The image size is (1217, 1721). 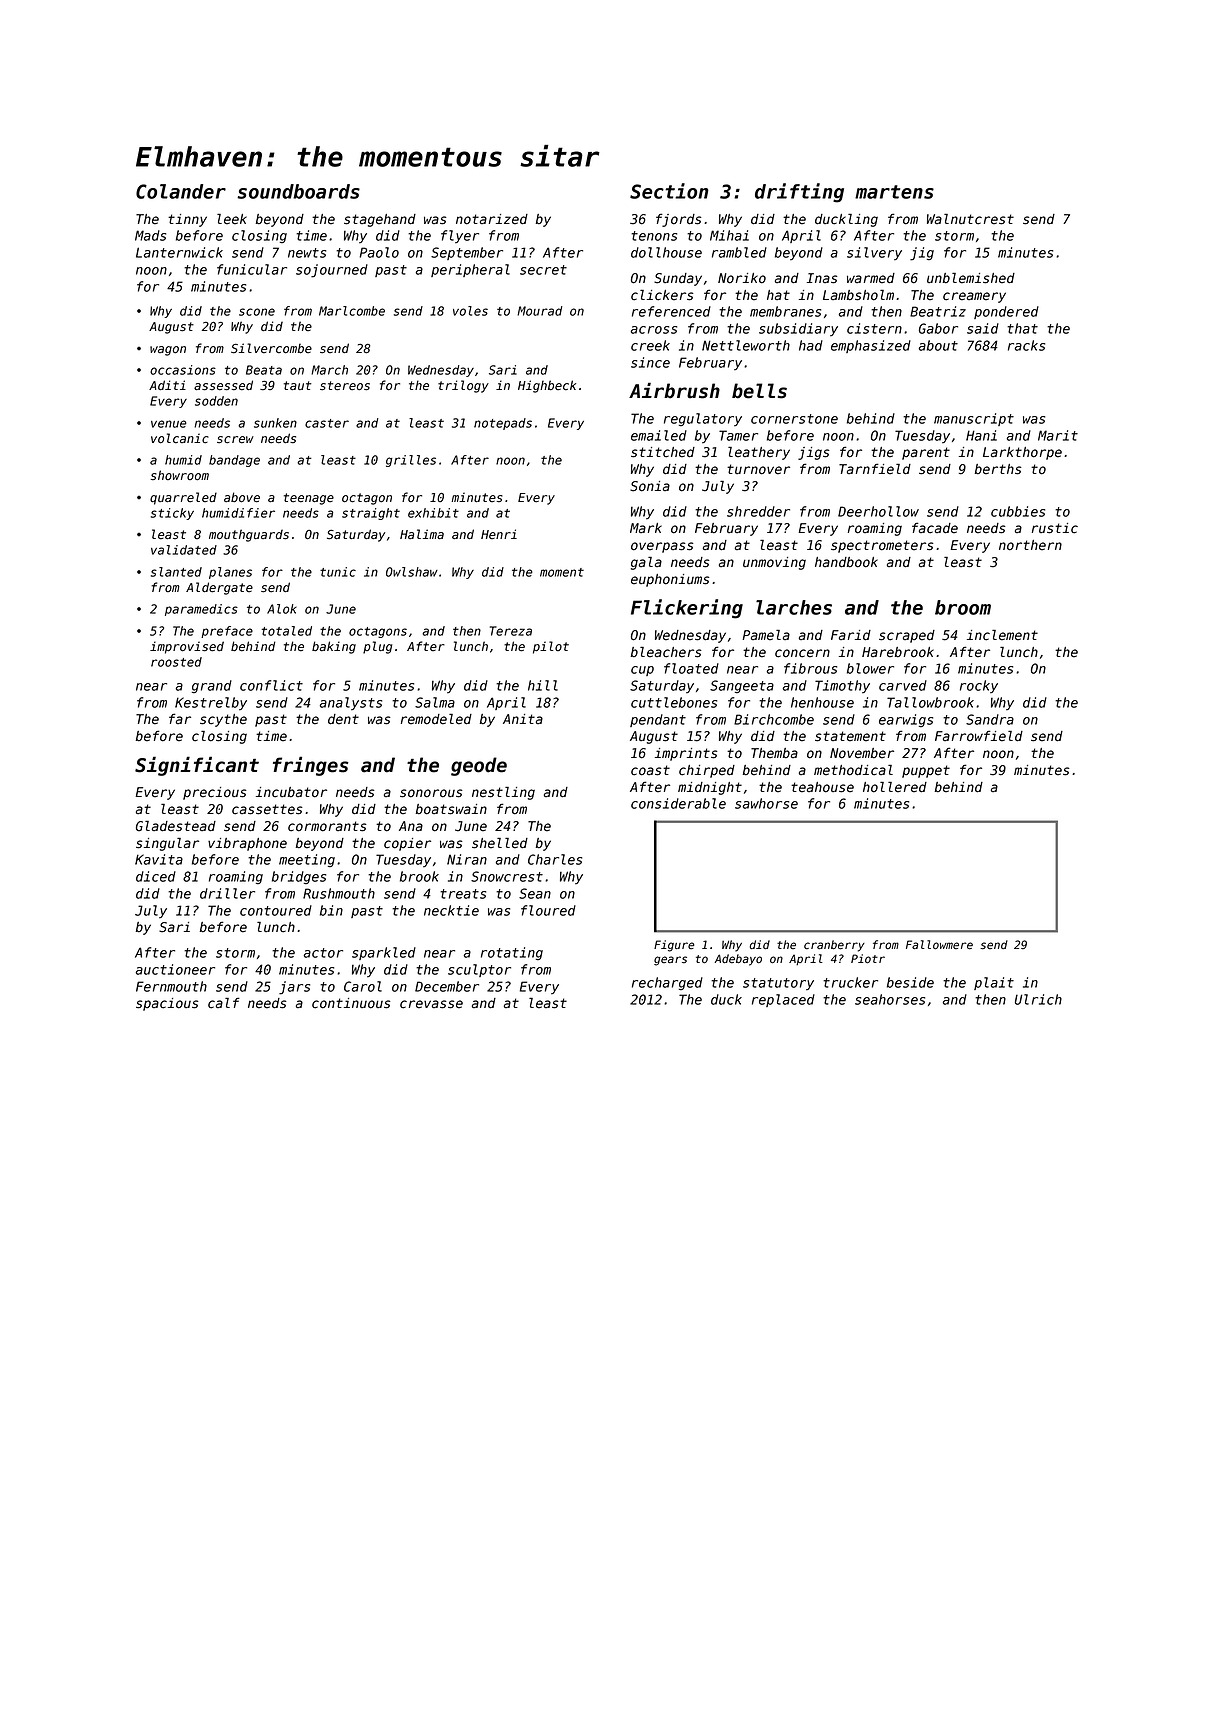 What do you see at coordinates (431, 1004) in the screenshot?
I see `crevasse` at bounding box center [431, 1004].
